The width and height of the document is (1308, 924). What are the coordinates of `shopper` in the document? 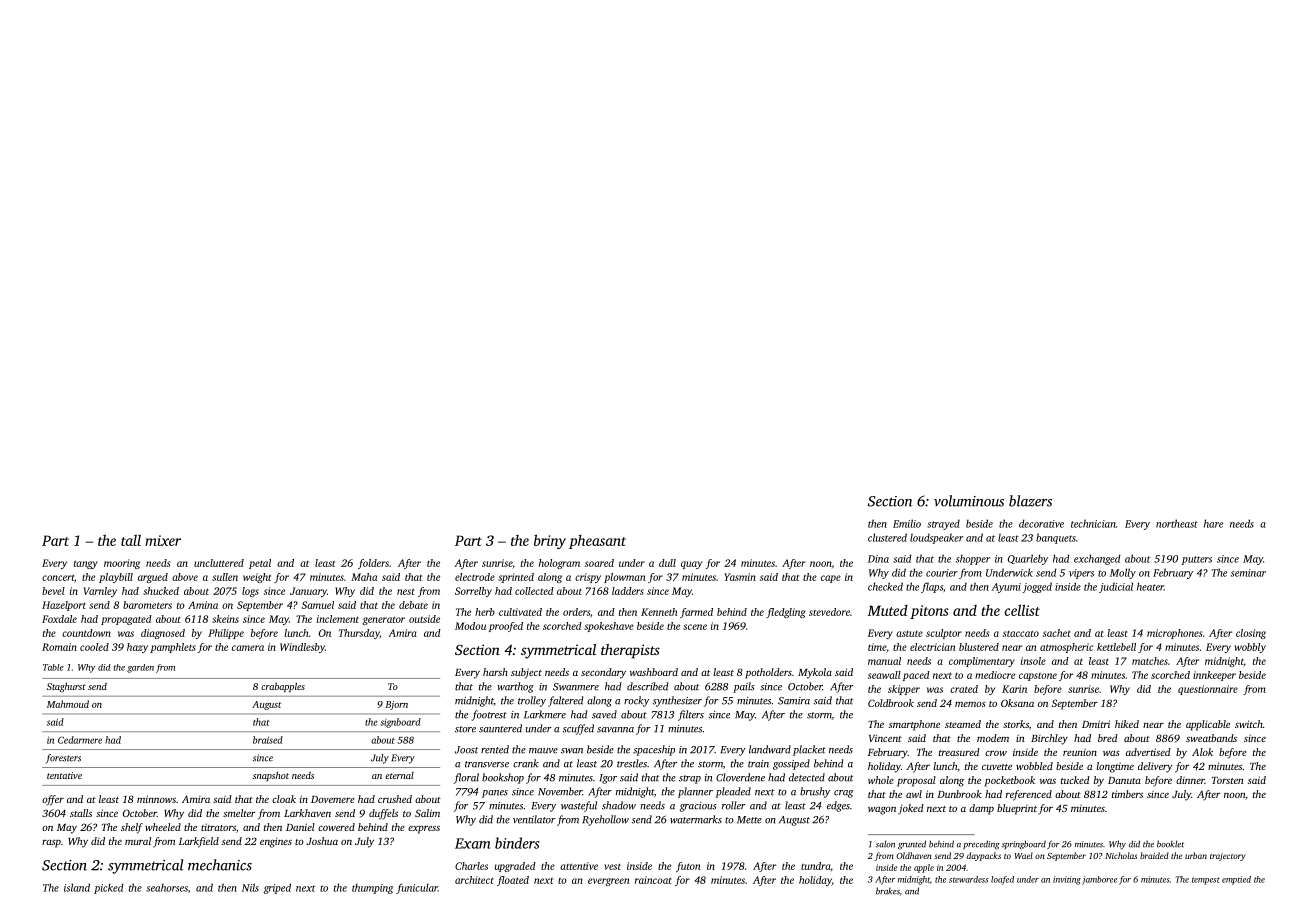 It's located at (973, 559).
